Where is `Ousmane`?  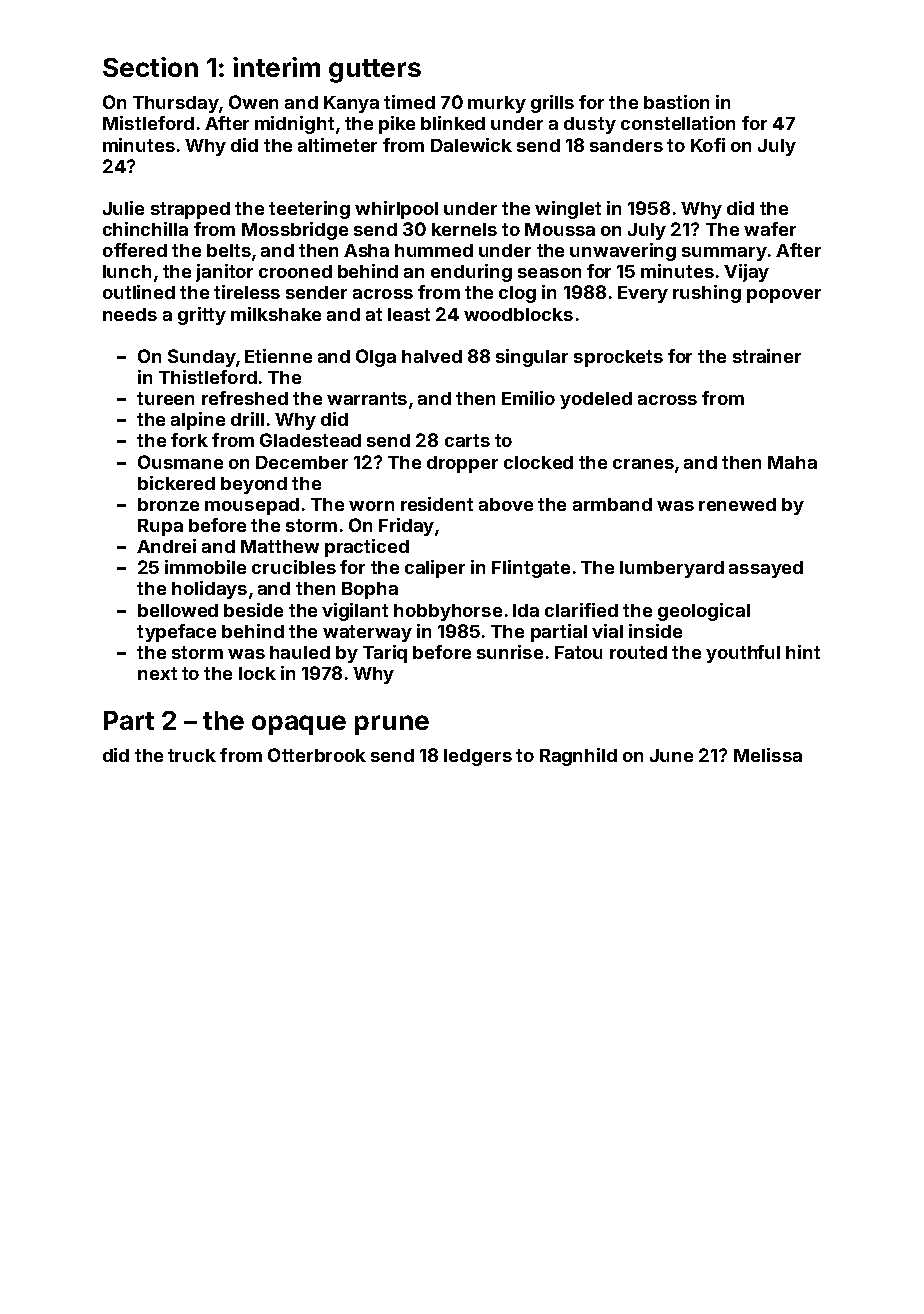
Ousmane is located at coordinates (180, 462).
